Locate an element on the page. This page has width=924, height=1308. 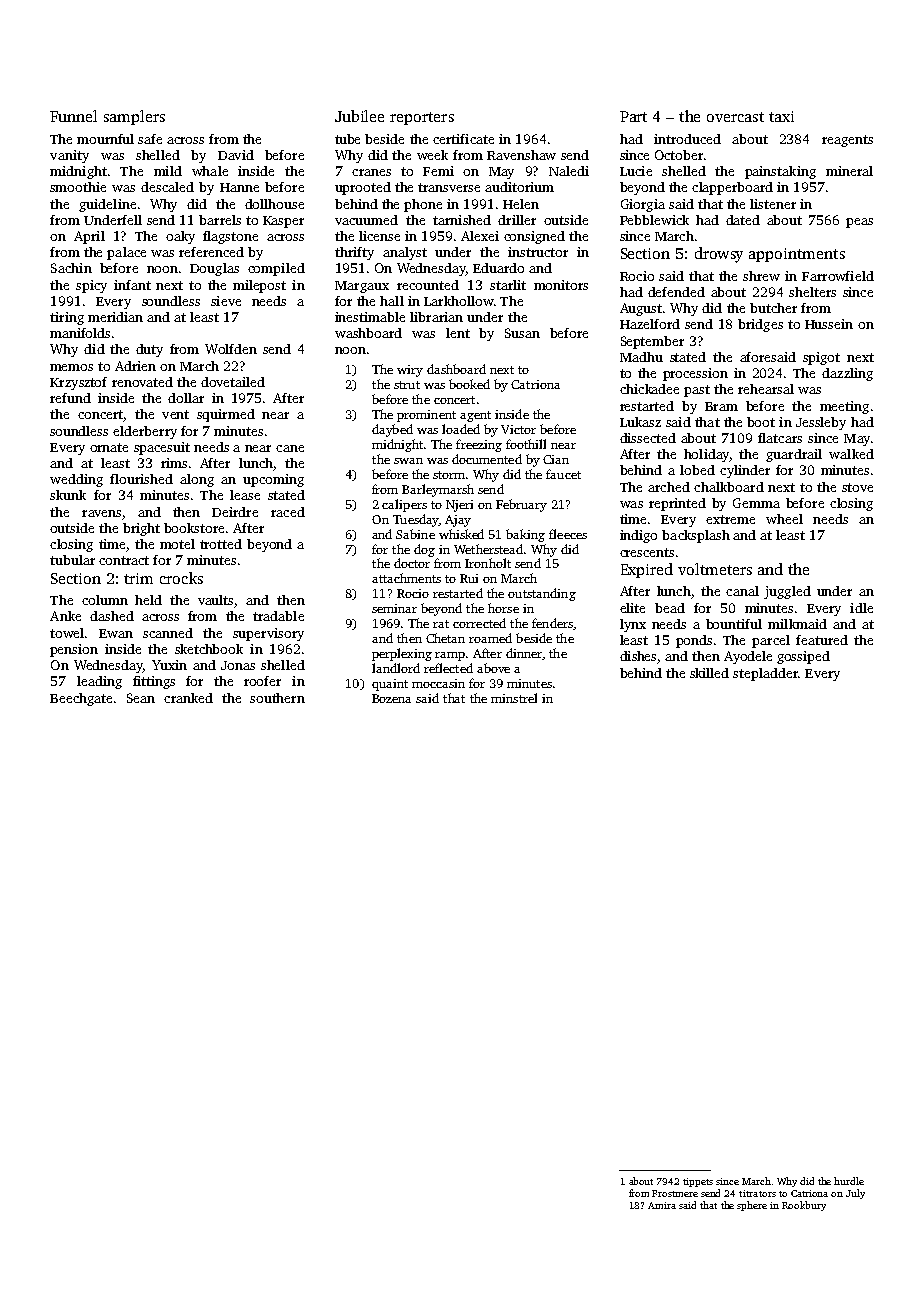
minstrel is located at coordinates (514, 698).
